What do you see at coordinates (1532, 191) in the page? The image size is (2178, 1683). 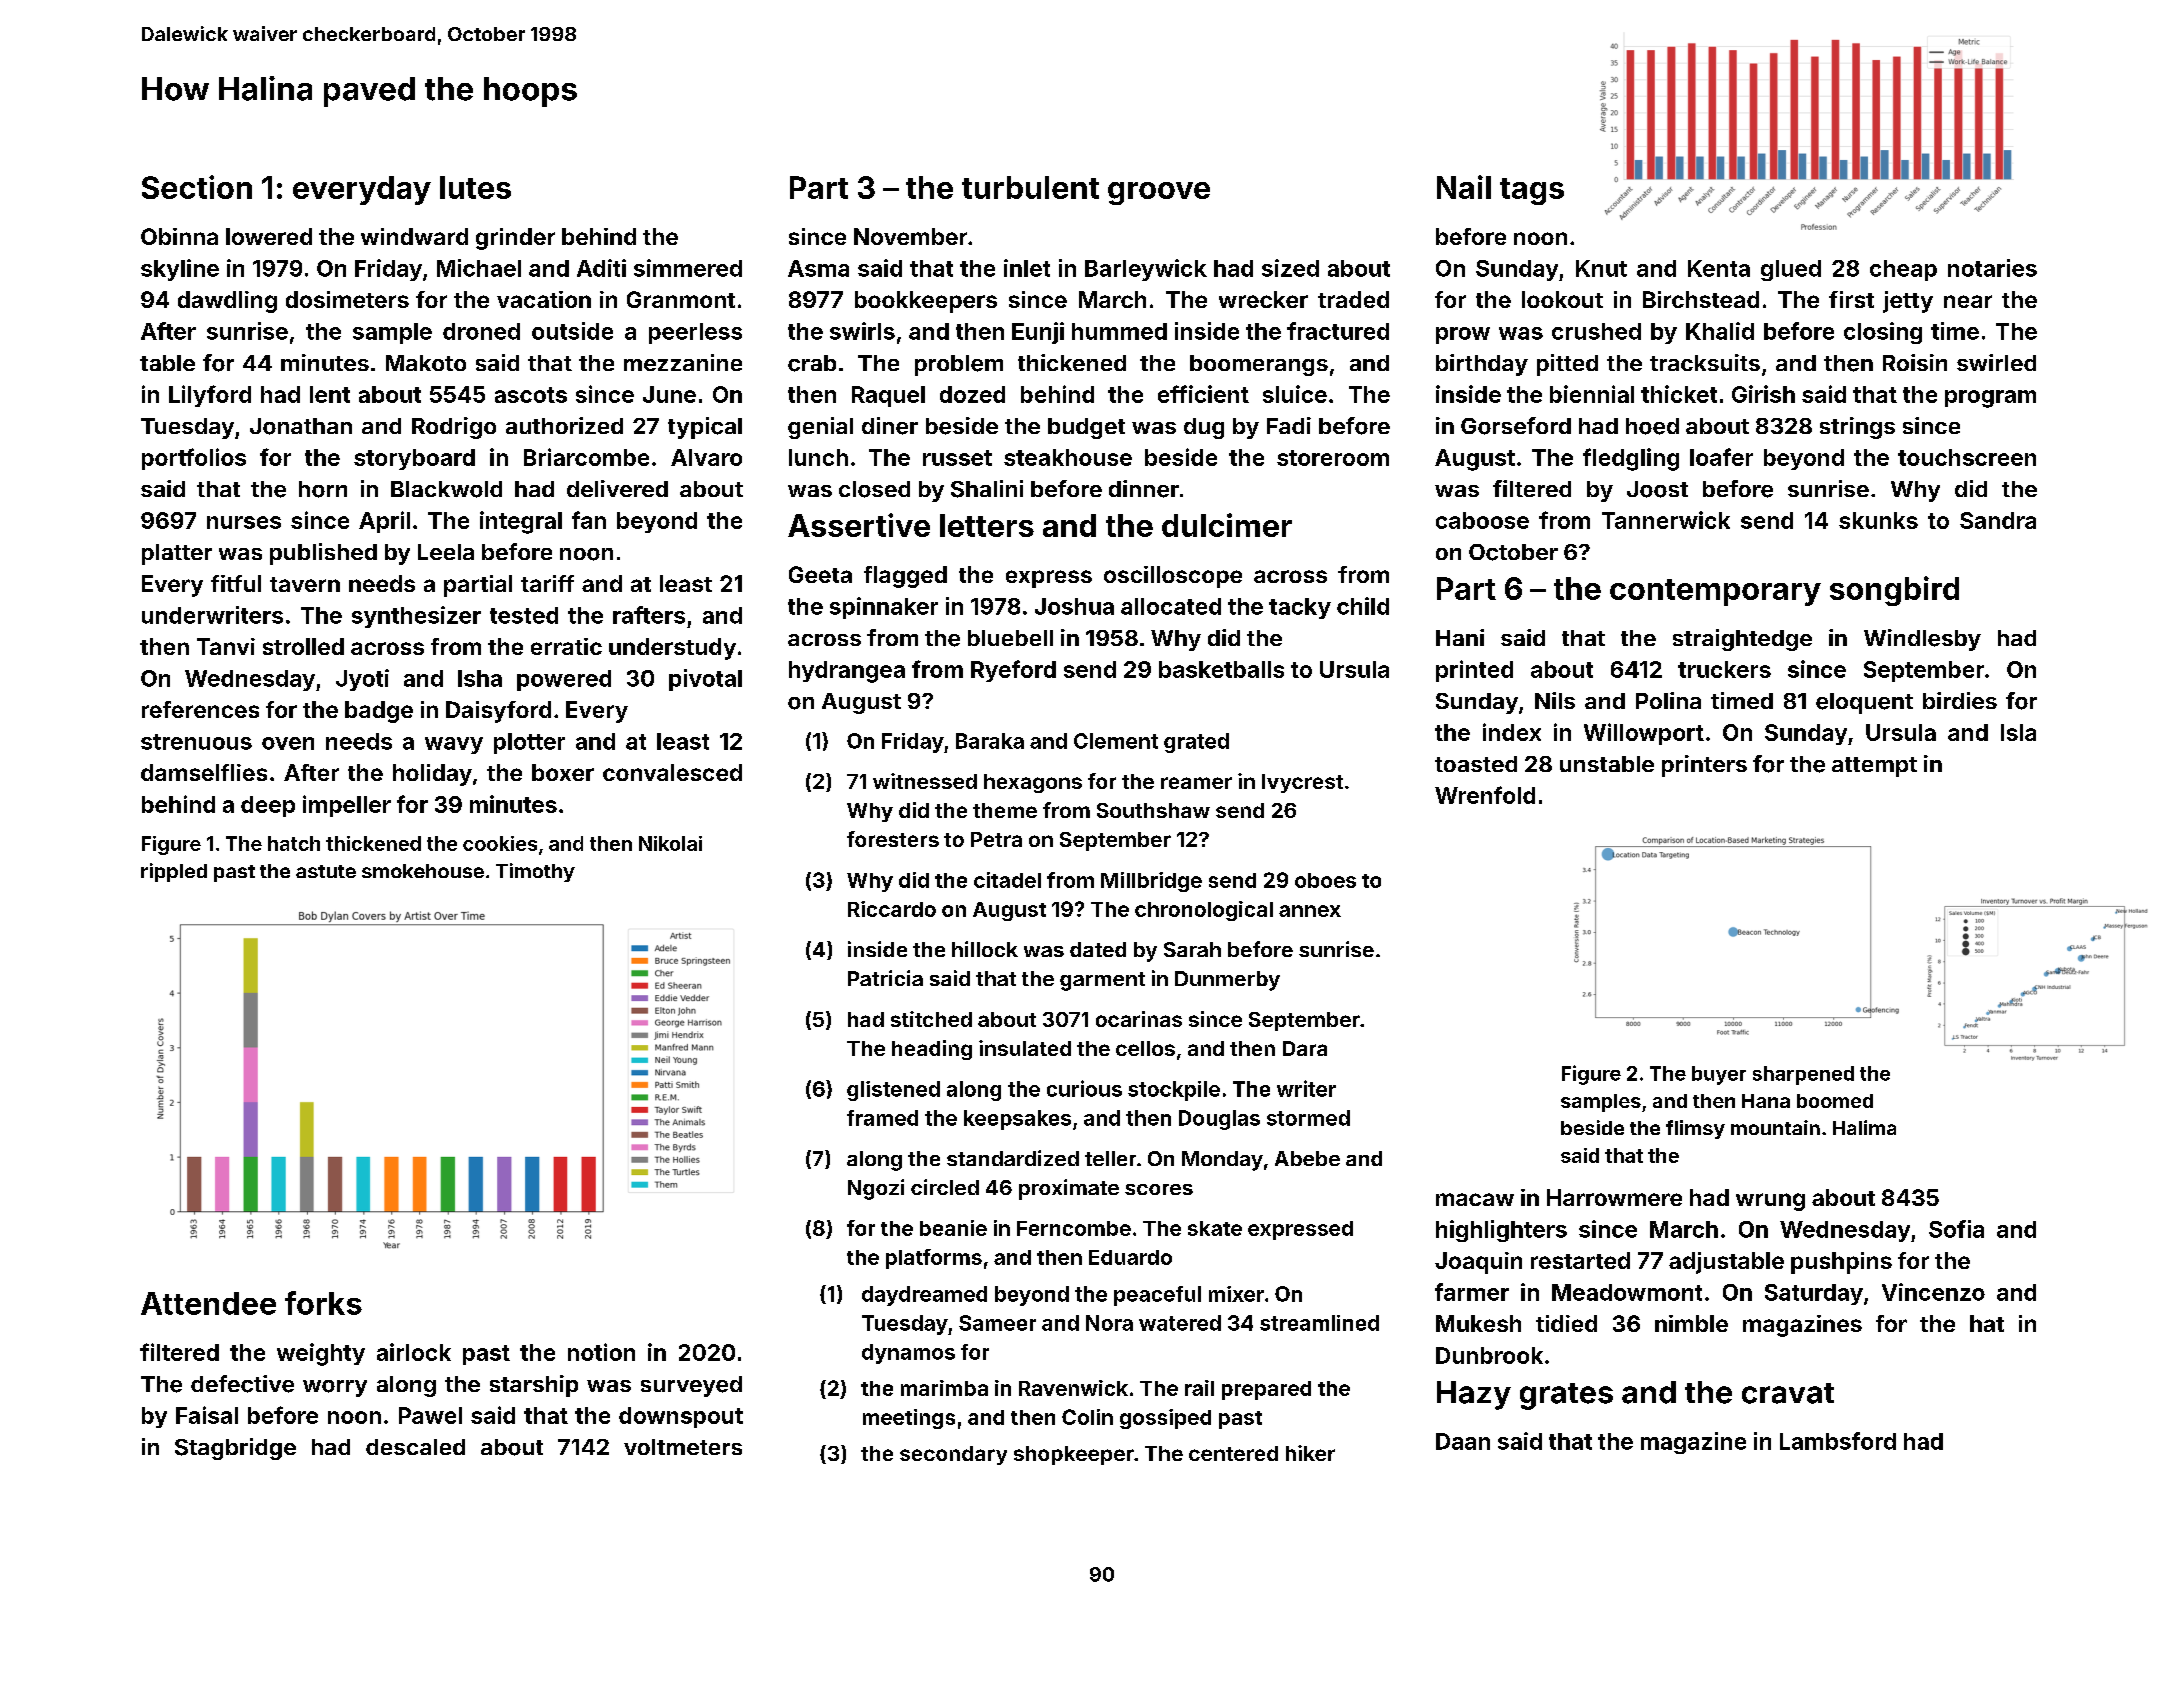 I see `tags` at bounding box center [1532, 191].
